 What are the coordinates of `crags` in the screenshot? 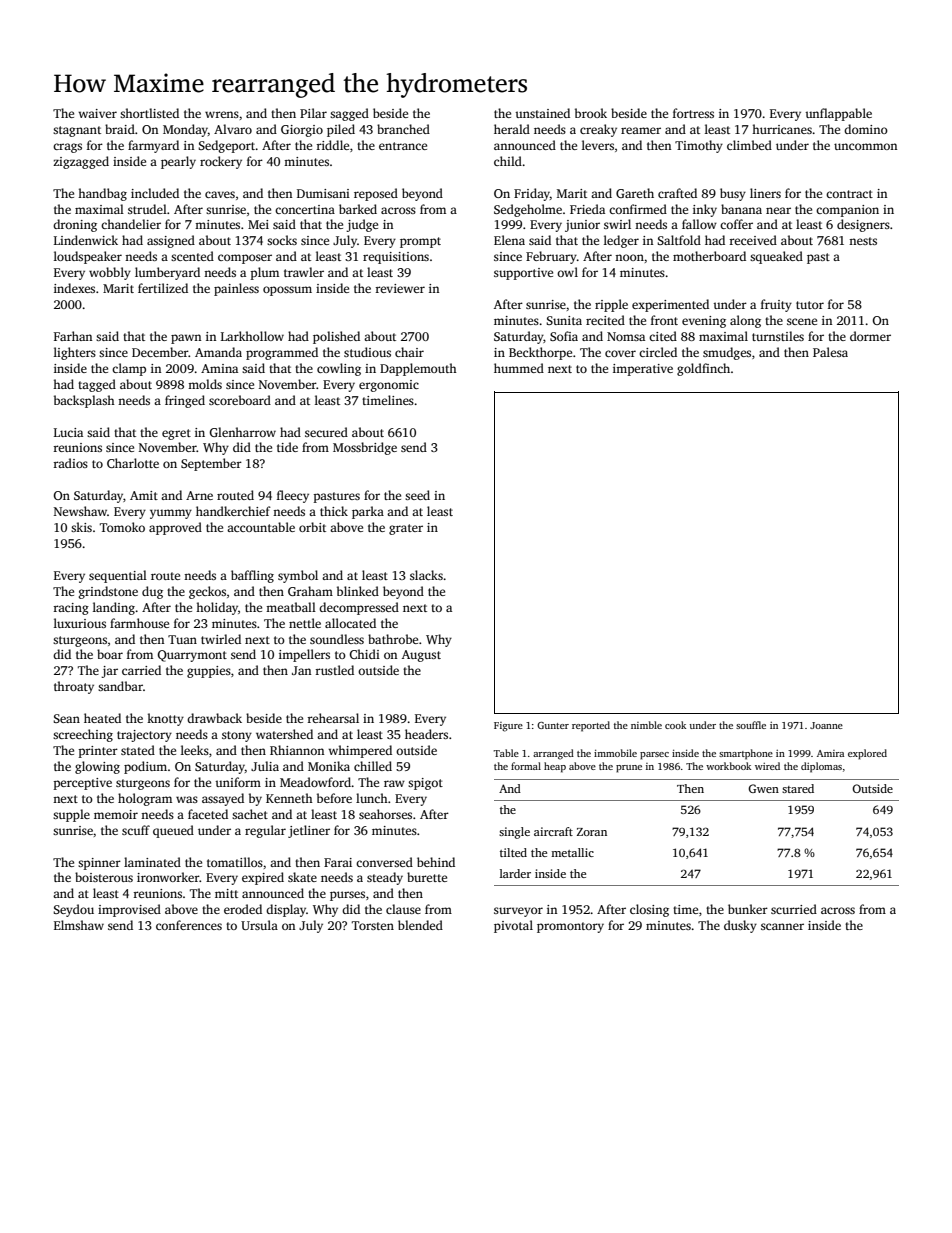 It's located at (67, 148).
